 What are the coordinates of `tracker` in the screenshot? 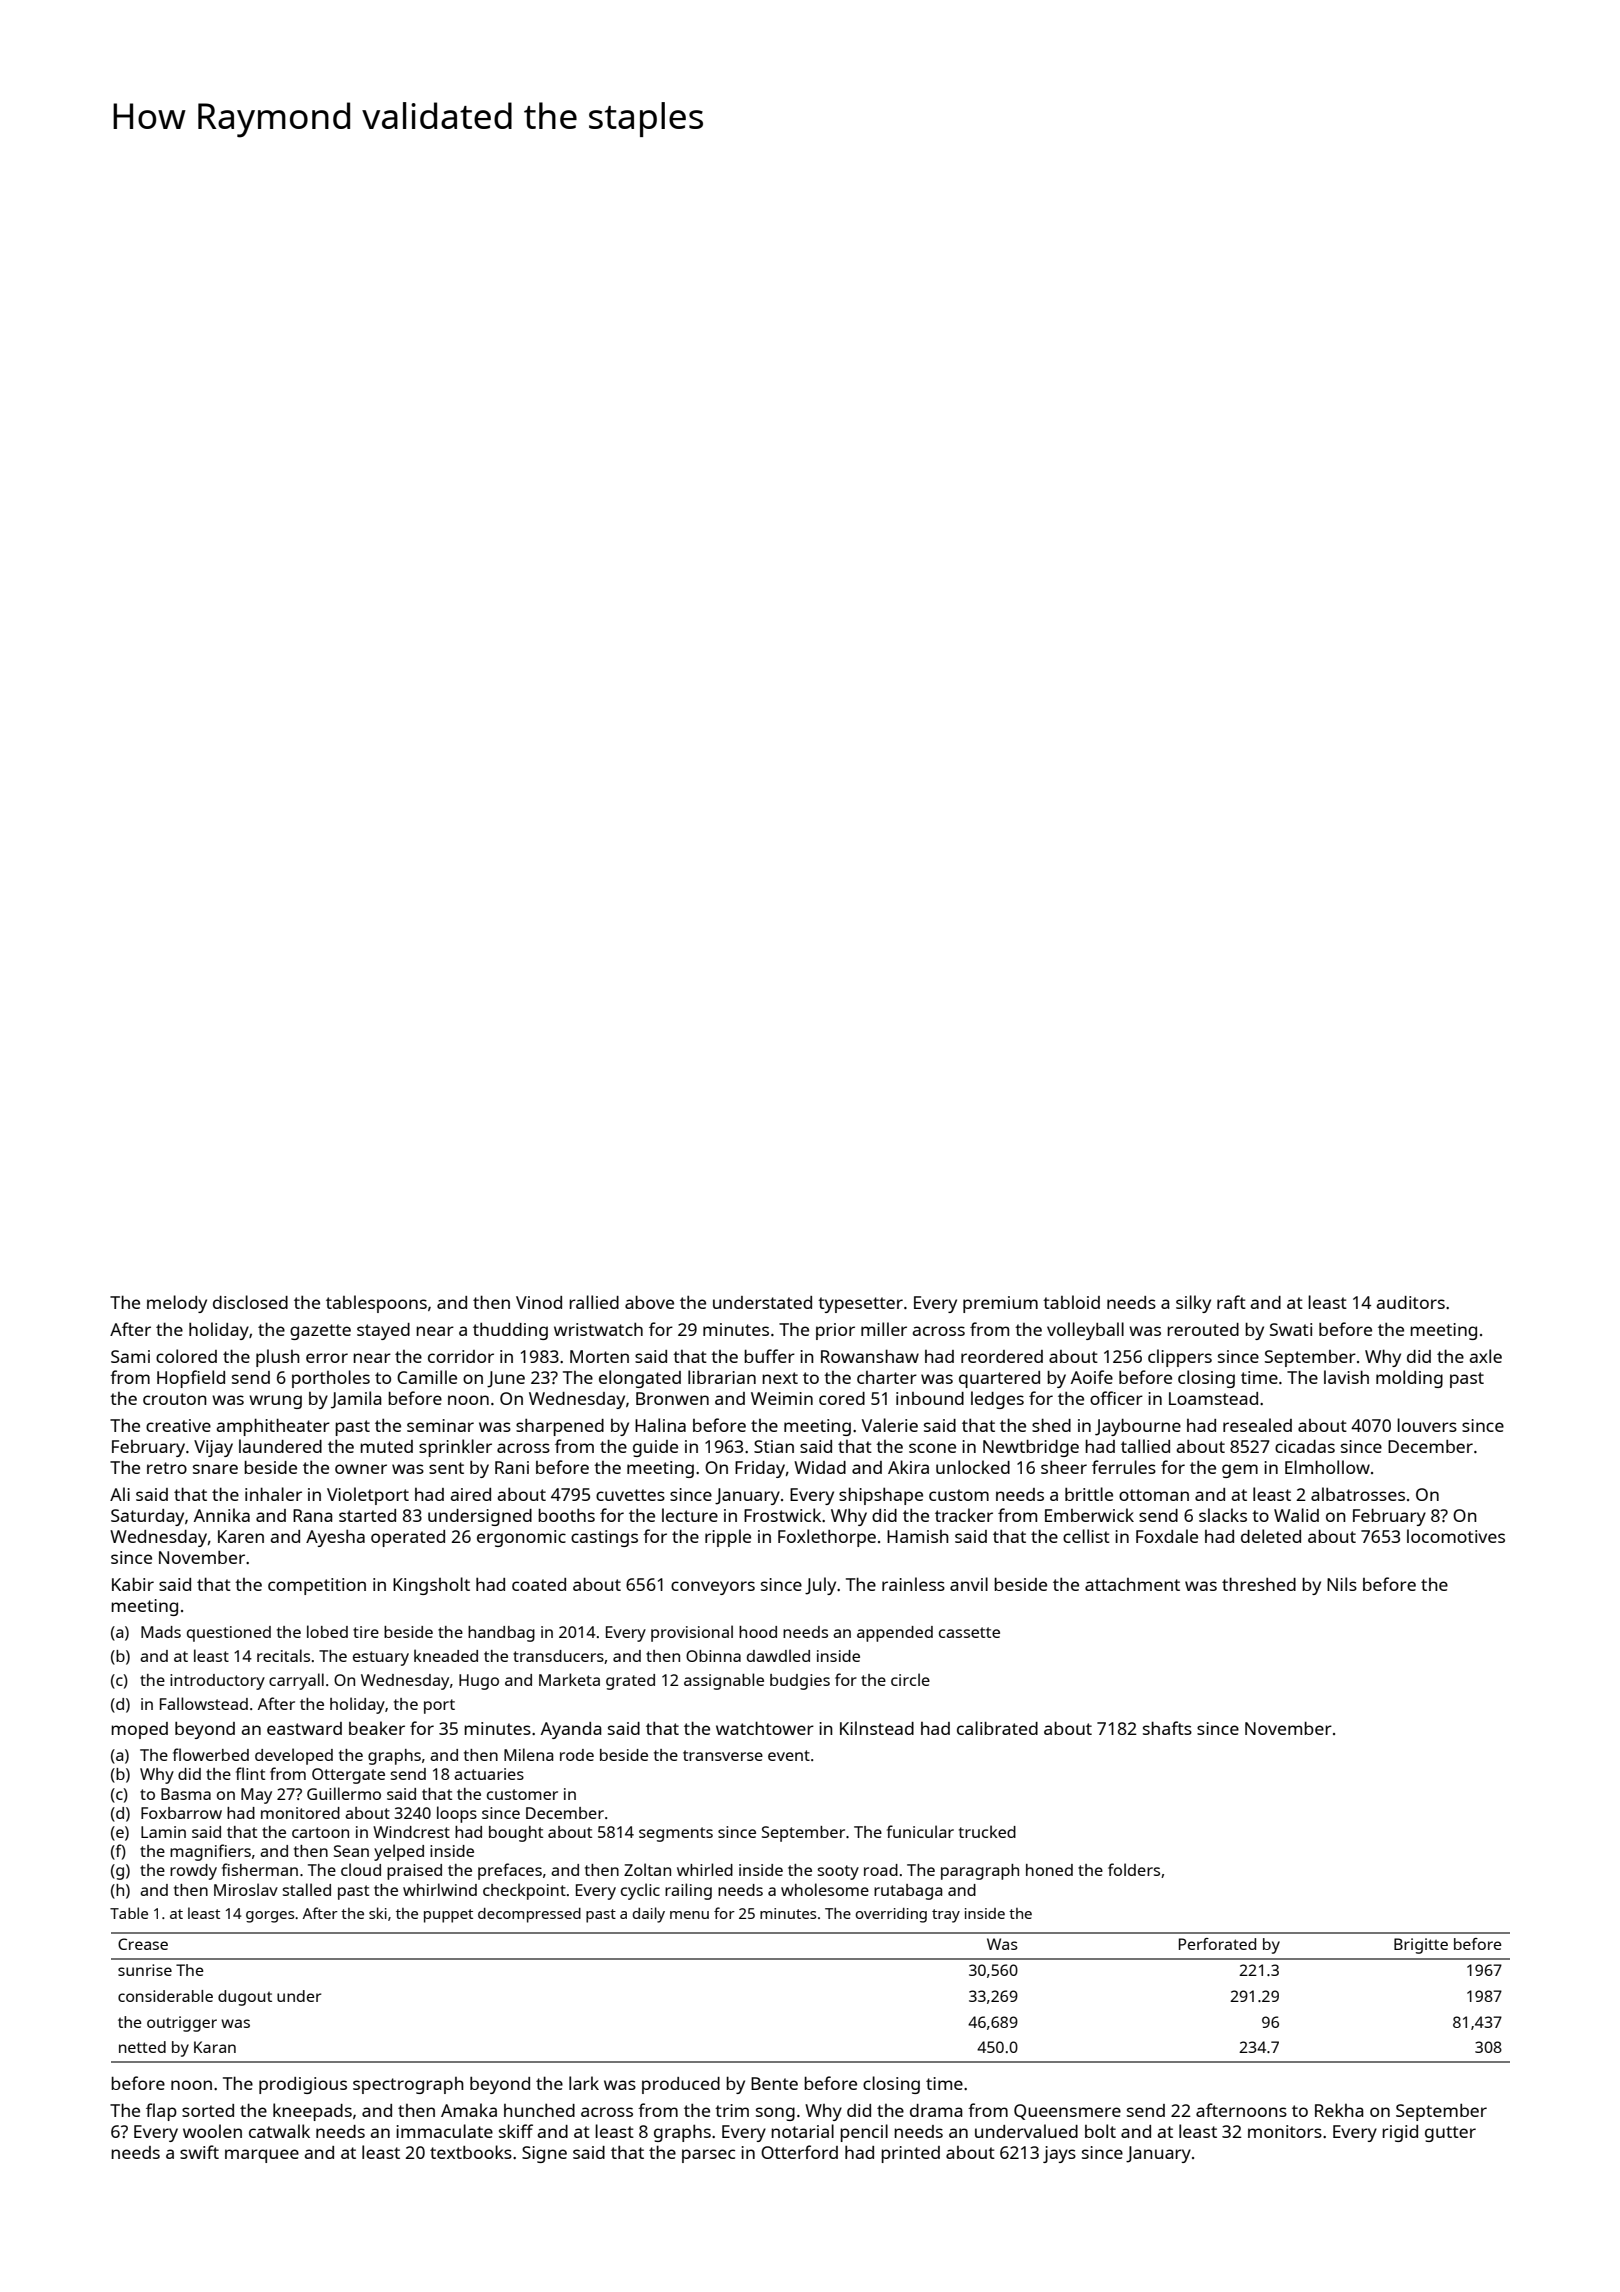 It's located at (964, 1515).
